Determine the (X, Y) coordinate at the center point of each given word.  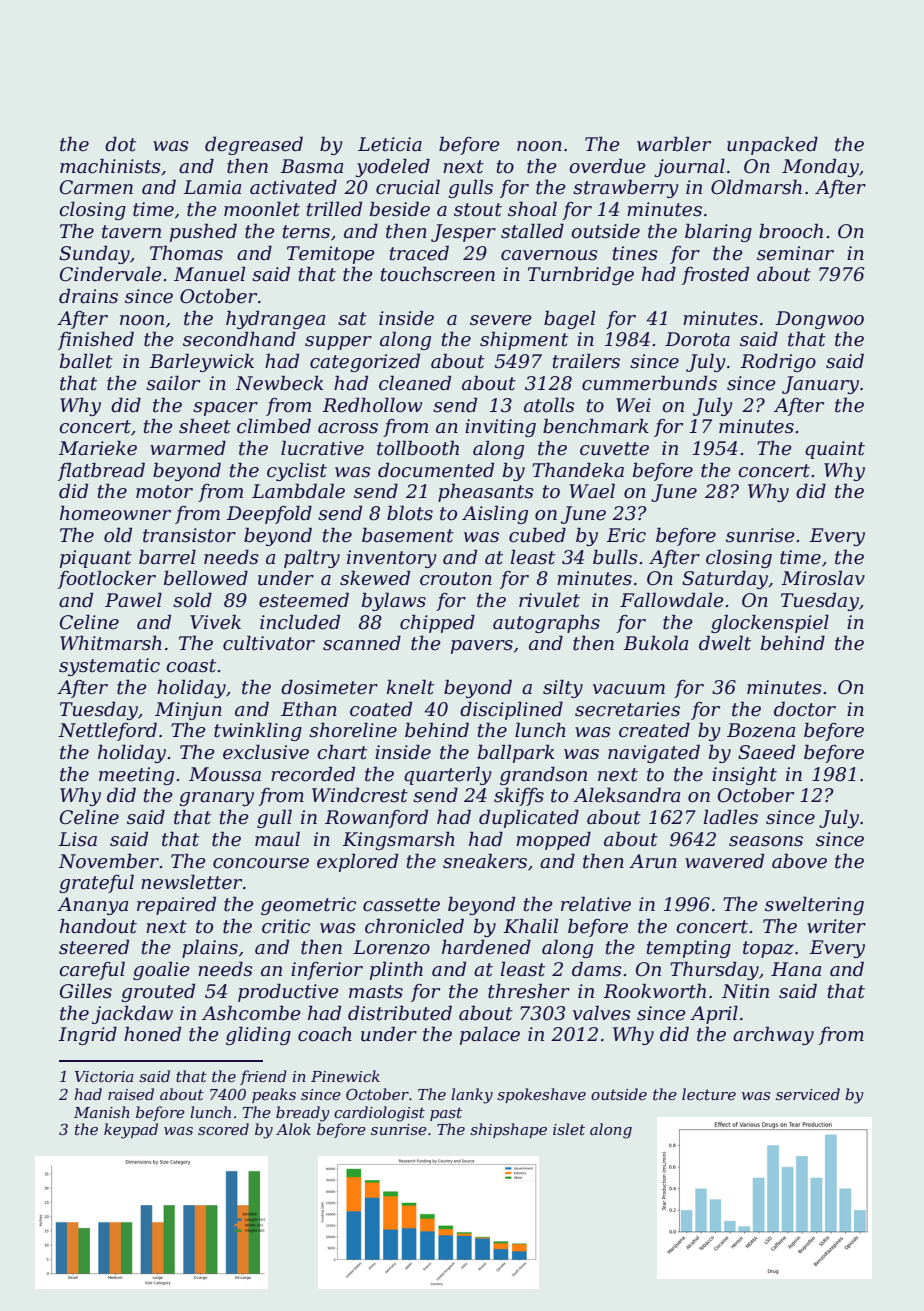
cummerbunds (649, 383)
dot (120, 144)
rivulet (549, 600)
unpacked (772, 145)
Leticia (390, 144)
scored (223, 1129)
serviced (808, 1094)
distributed (400, 1013)
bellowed (206, 578)
